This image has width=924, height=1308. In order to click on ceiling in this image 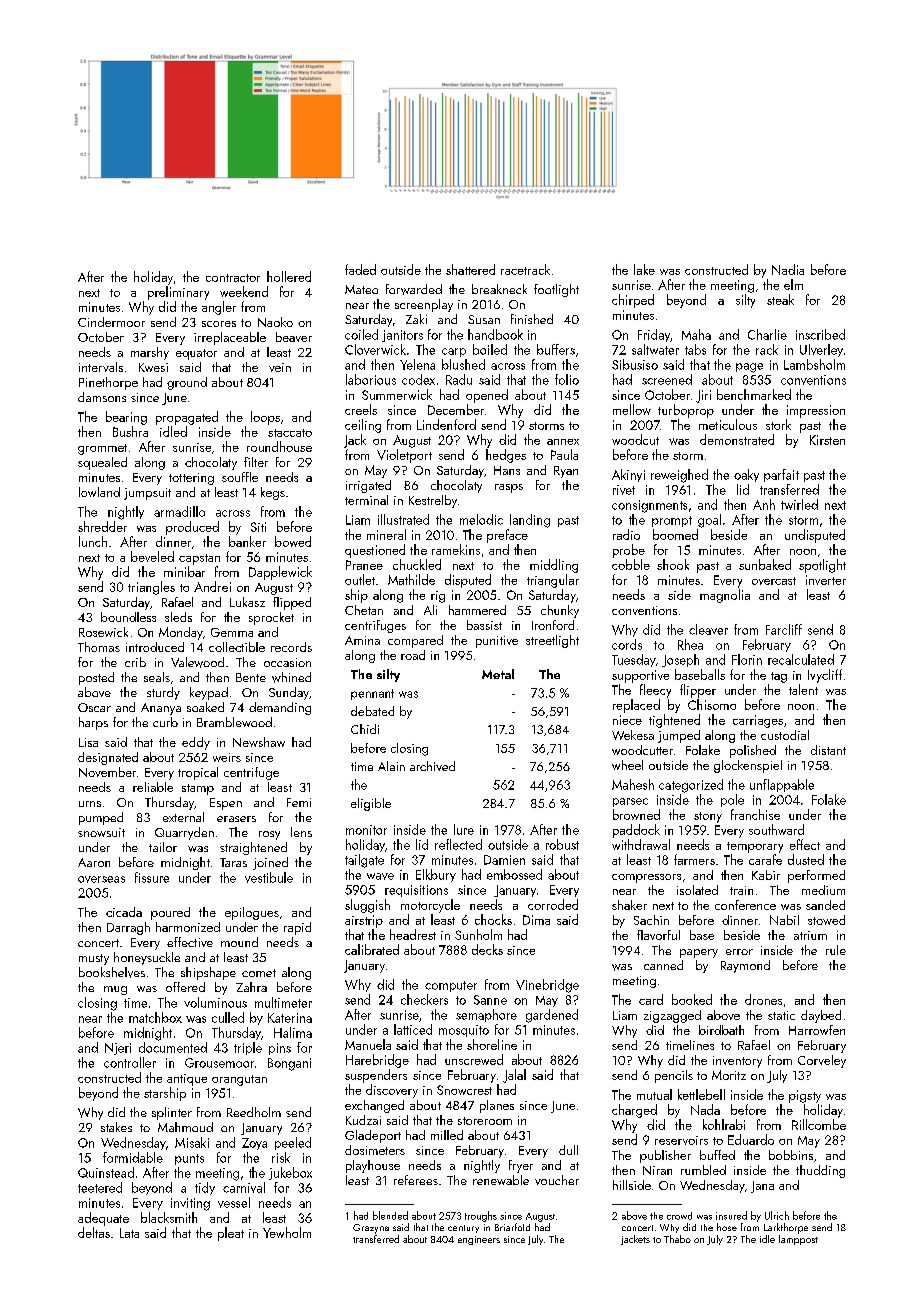, I will do `click(363, 426)`.
